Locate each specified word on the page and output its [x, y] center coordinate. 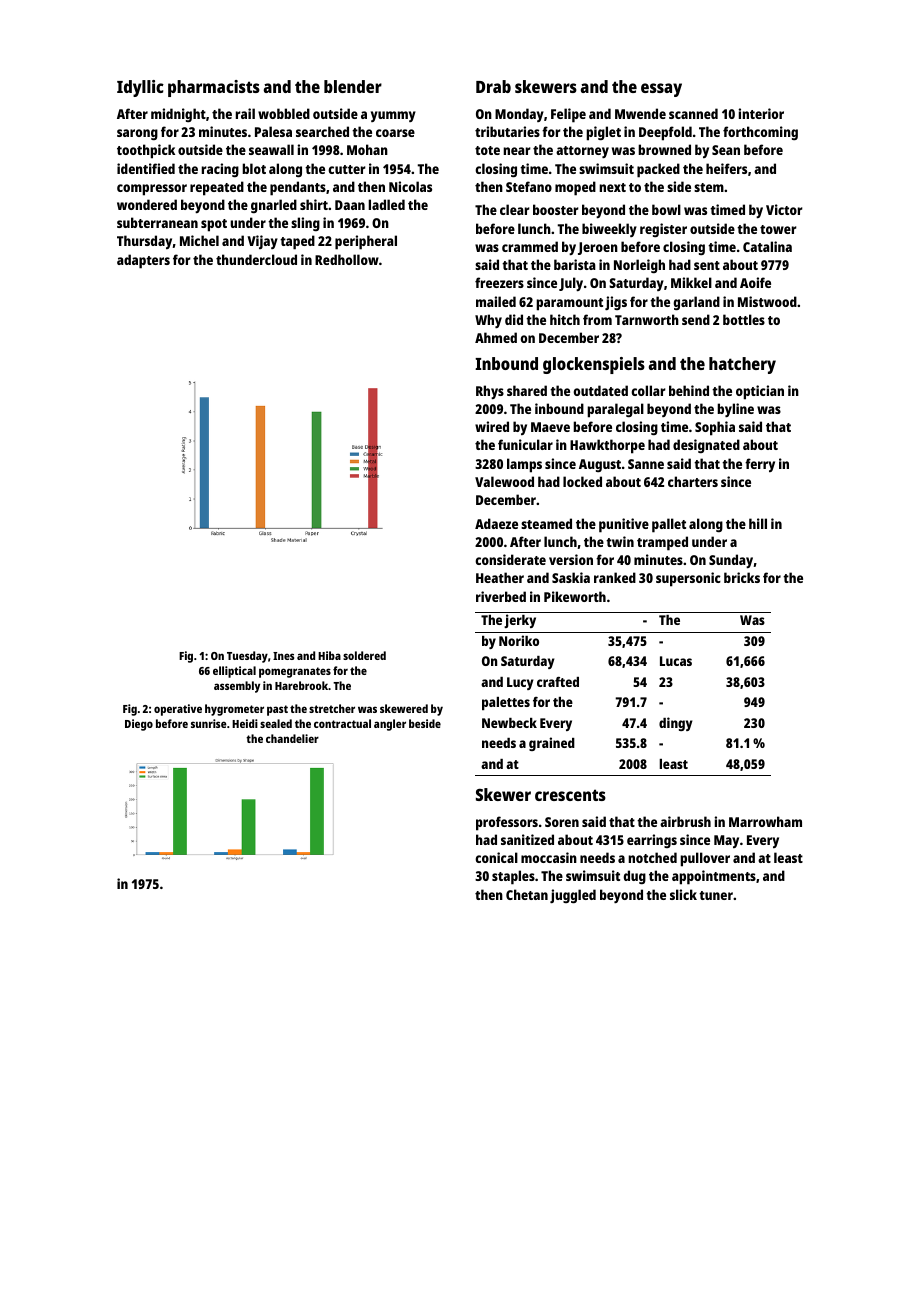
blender [353, 86]
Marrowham [765, 821]
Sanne [646, 464]
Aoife [755, 282]
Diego [139, 725]
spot [214, 225]
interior [761, 113]
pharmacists [214, 88]
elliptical [234, 672]
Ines [283, 656]
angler [390, 725]
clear [515, 209]
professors [507, 823]
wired [492, 426]
